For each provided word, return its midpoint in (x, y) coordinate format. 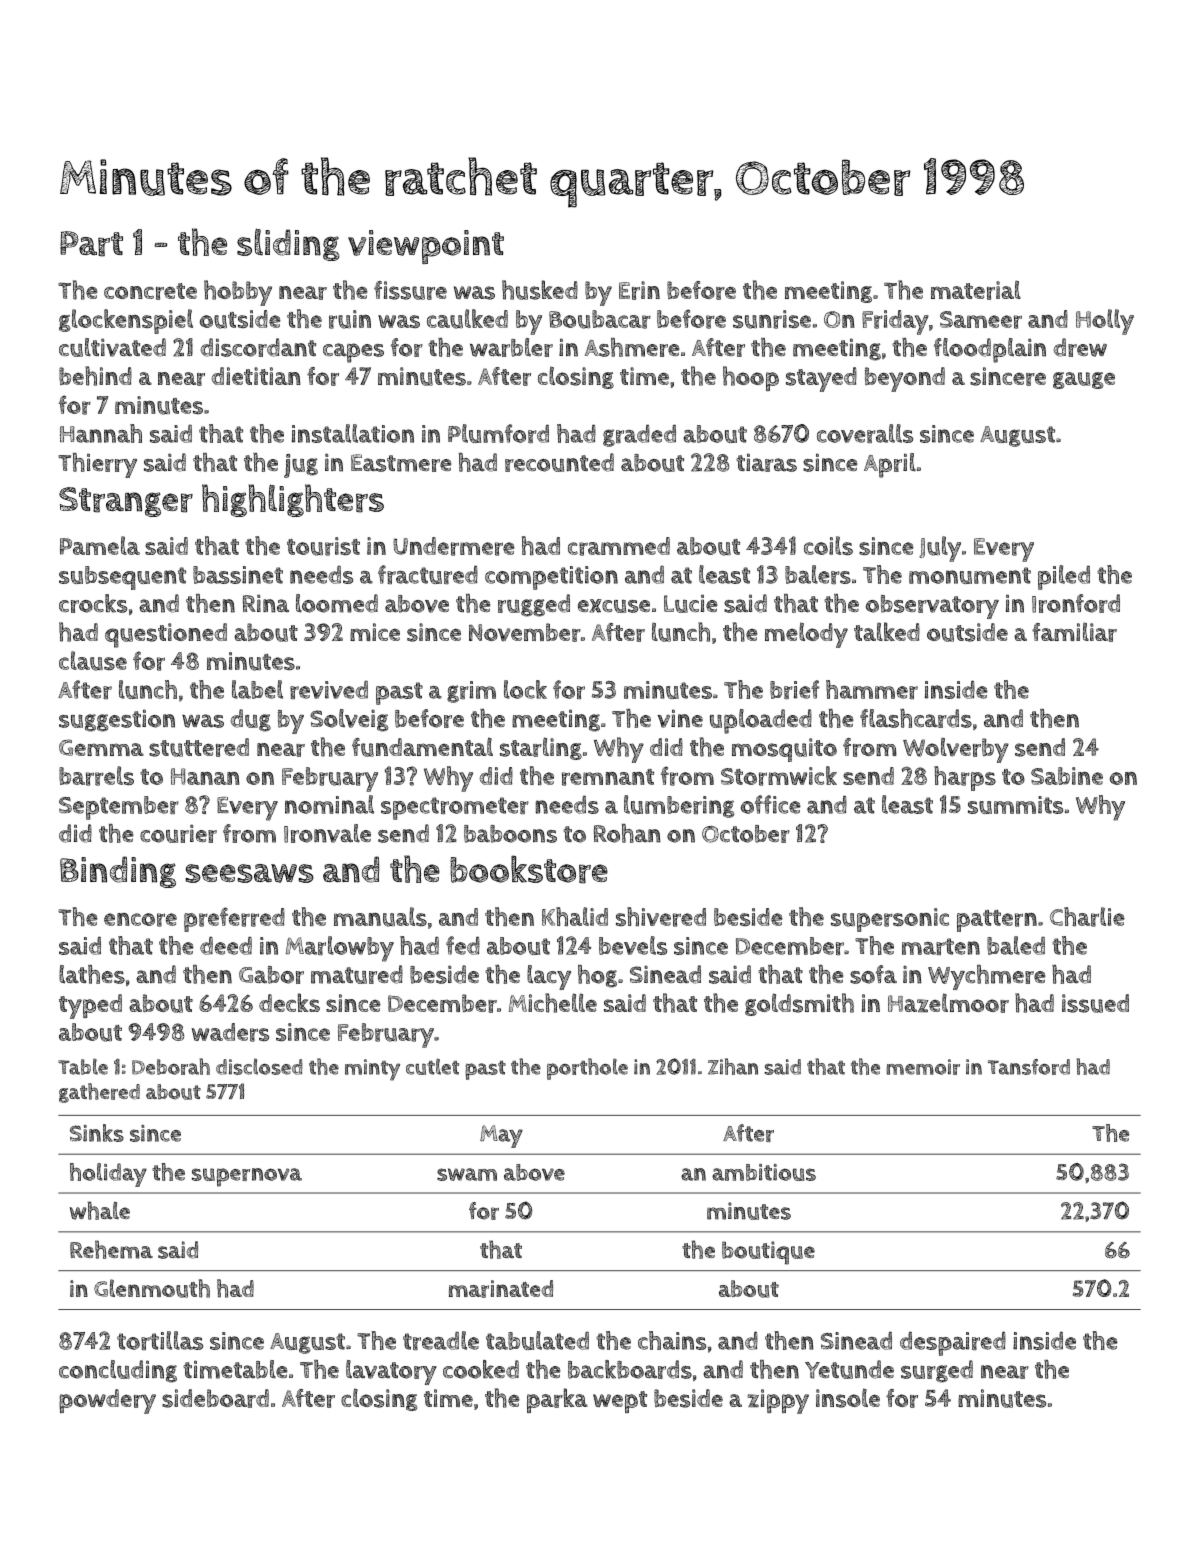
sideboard (215, 1398)
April (890, 465)
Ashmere (632, 347)
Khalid (575, 916)
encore (140, 920)
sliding (288, 244)
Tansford (1029, 1067)
